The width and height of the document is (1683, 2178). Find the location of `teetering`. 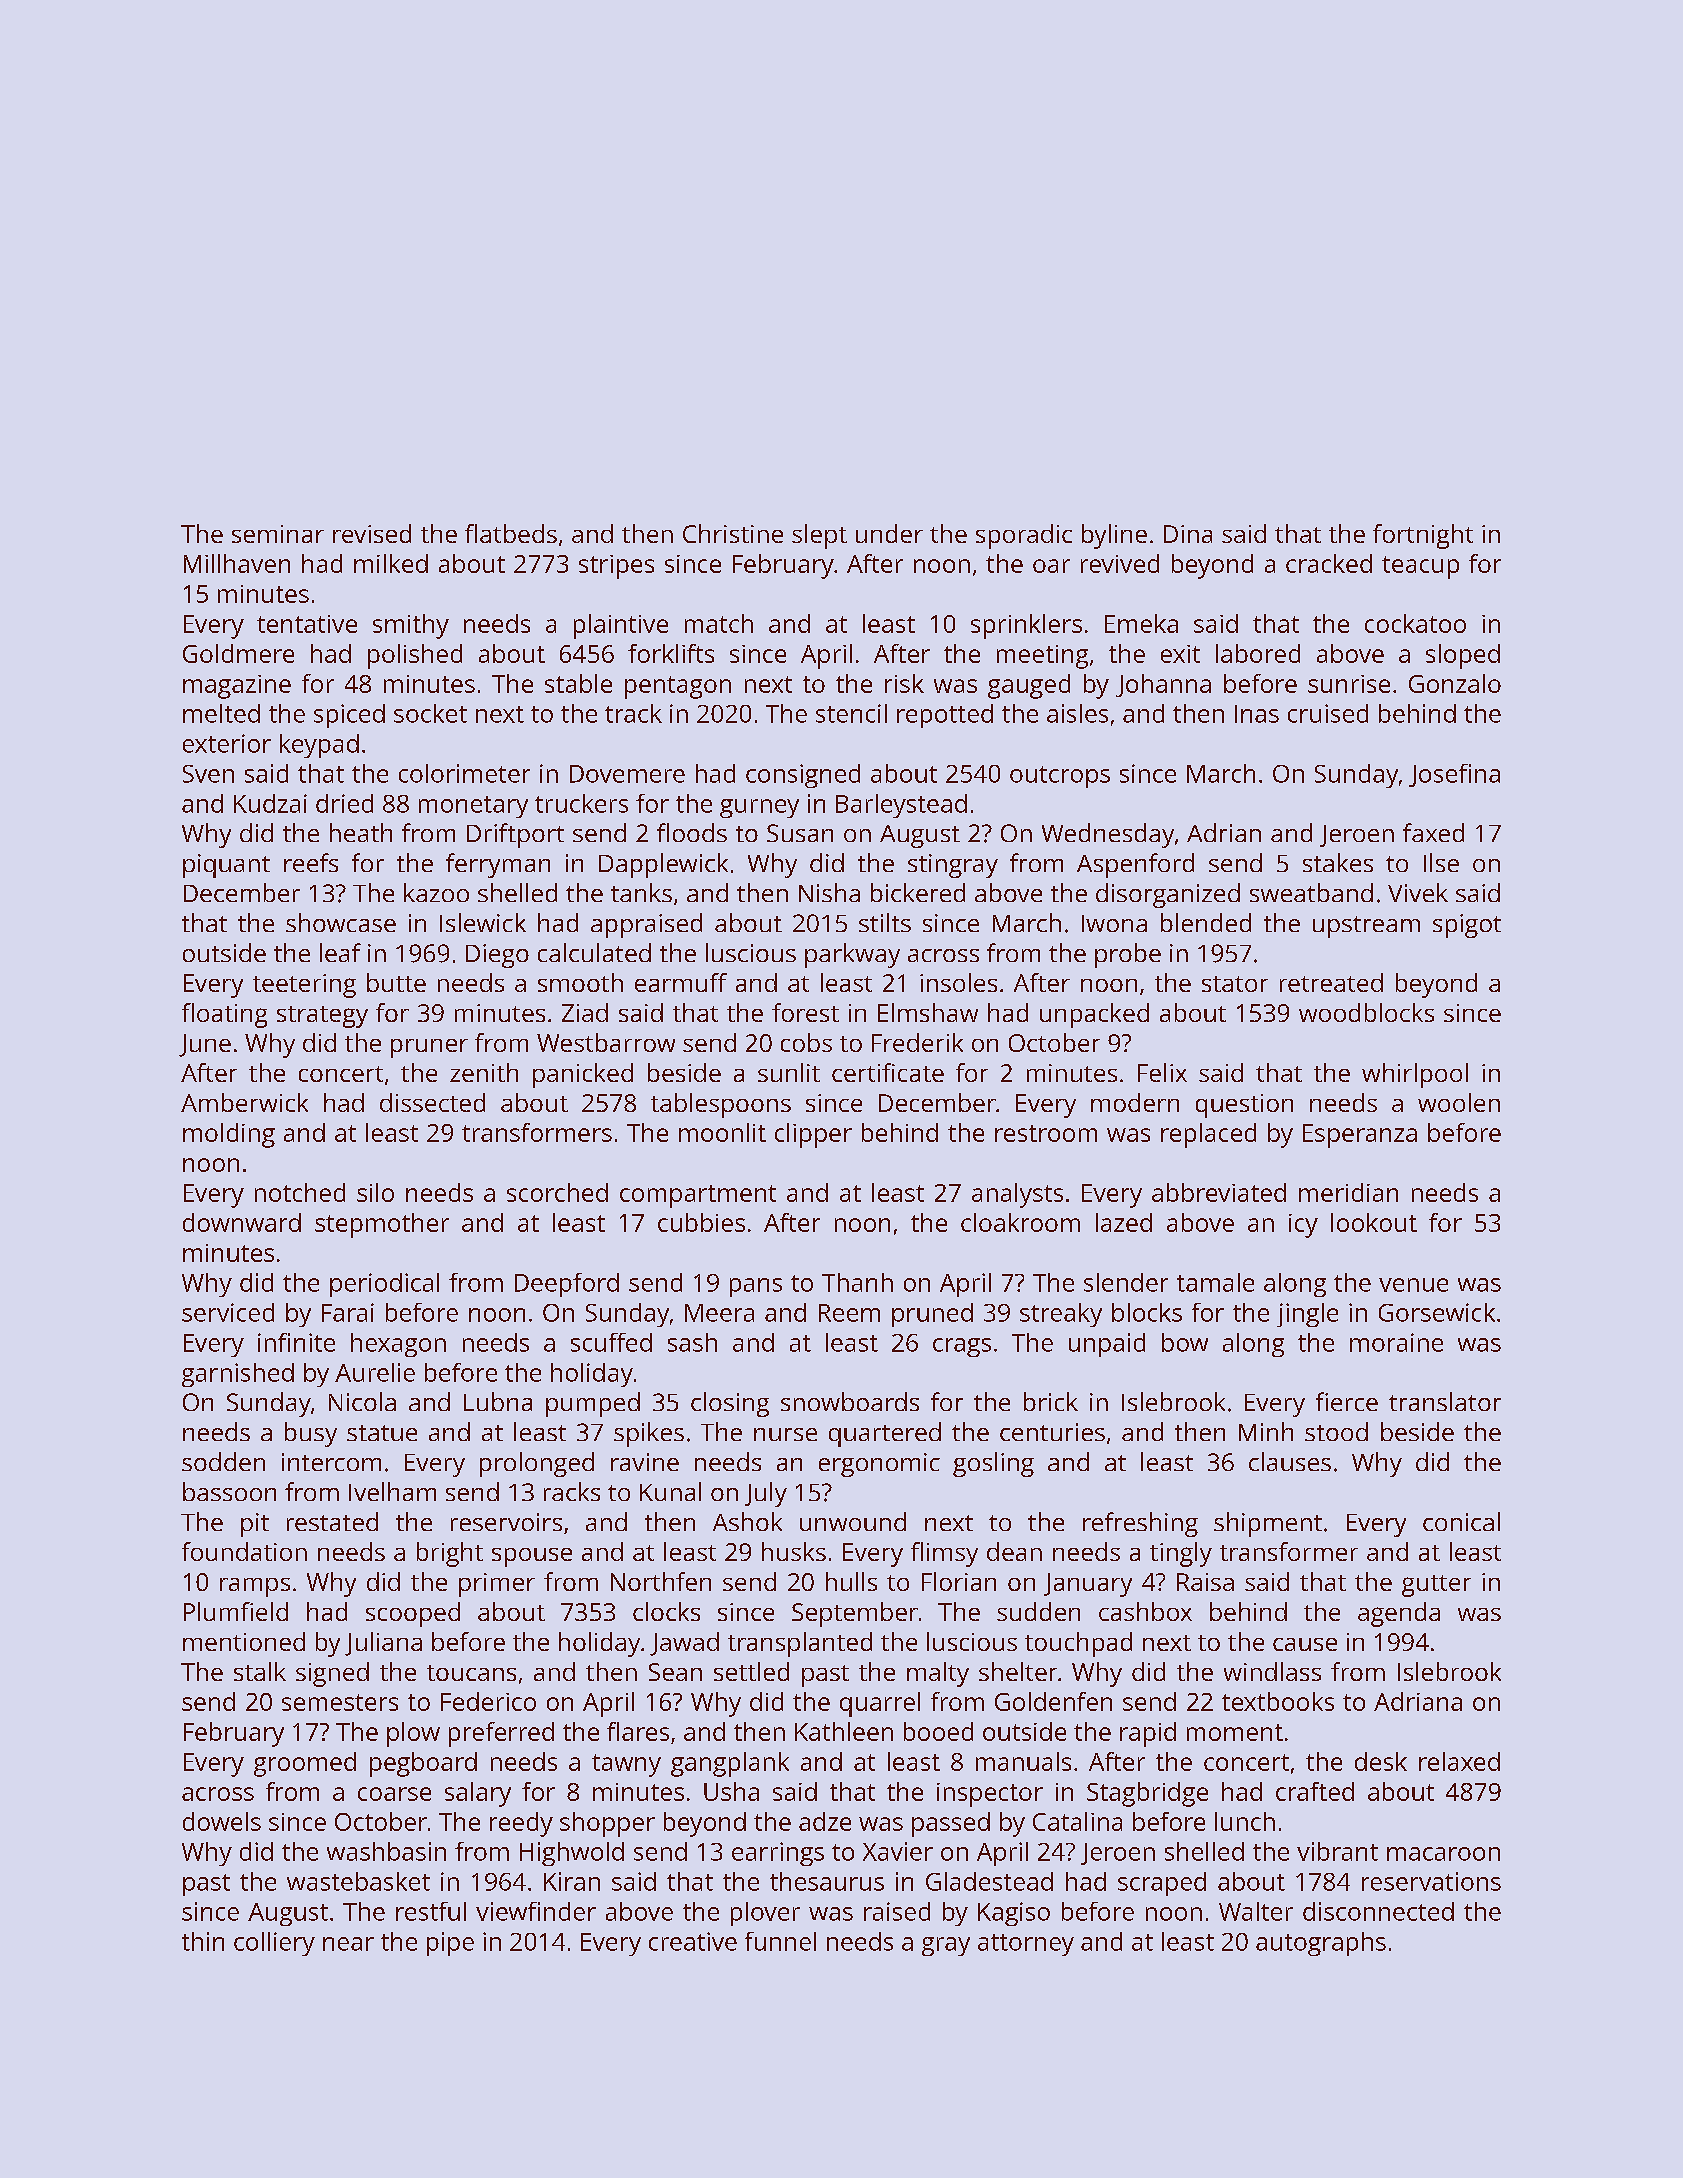

teetering is located at coordinates (304, 986).
